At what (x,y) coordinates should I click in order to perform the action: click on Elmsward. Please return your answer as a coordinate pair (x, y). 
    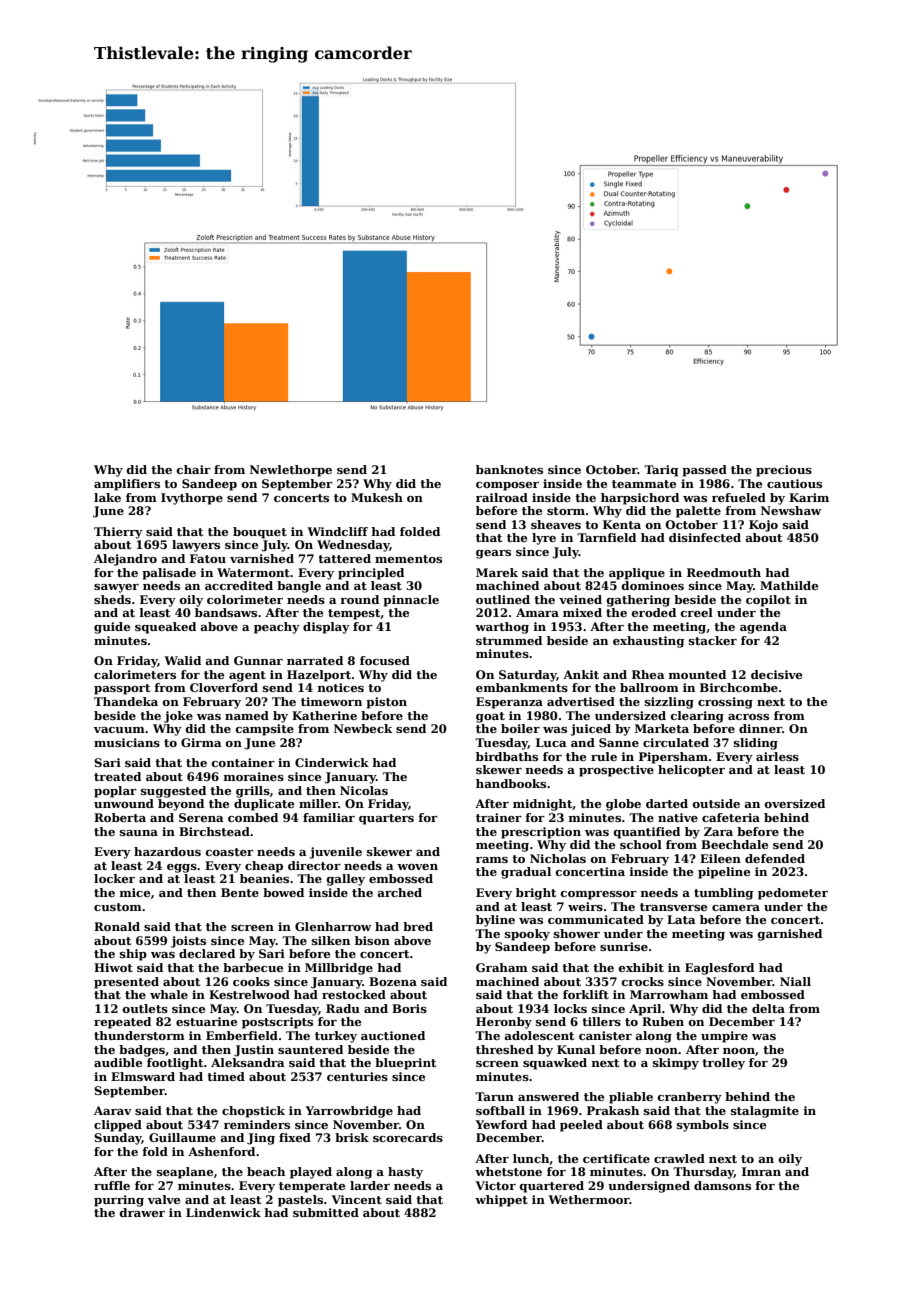
    Looking at the image, I should click on (143, 1076).
